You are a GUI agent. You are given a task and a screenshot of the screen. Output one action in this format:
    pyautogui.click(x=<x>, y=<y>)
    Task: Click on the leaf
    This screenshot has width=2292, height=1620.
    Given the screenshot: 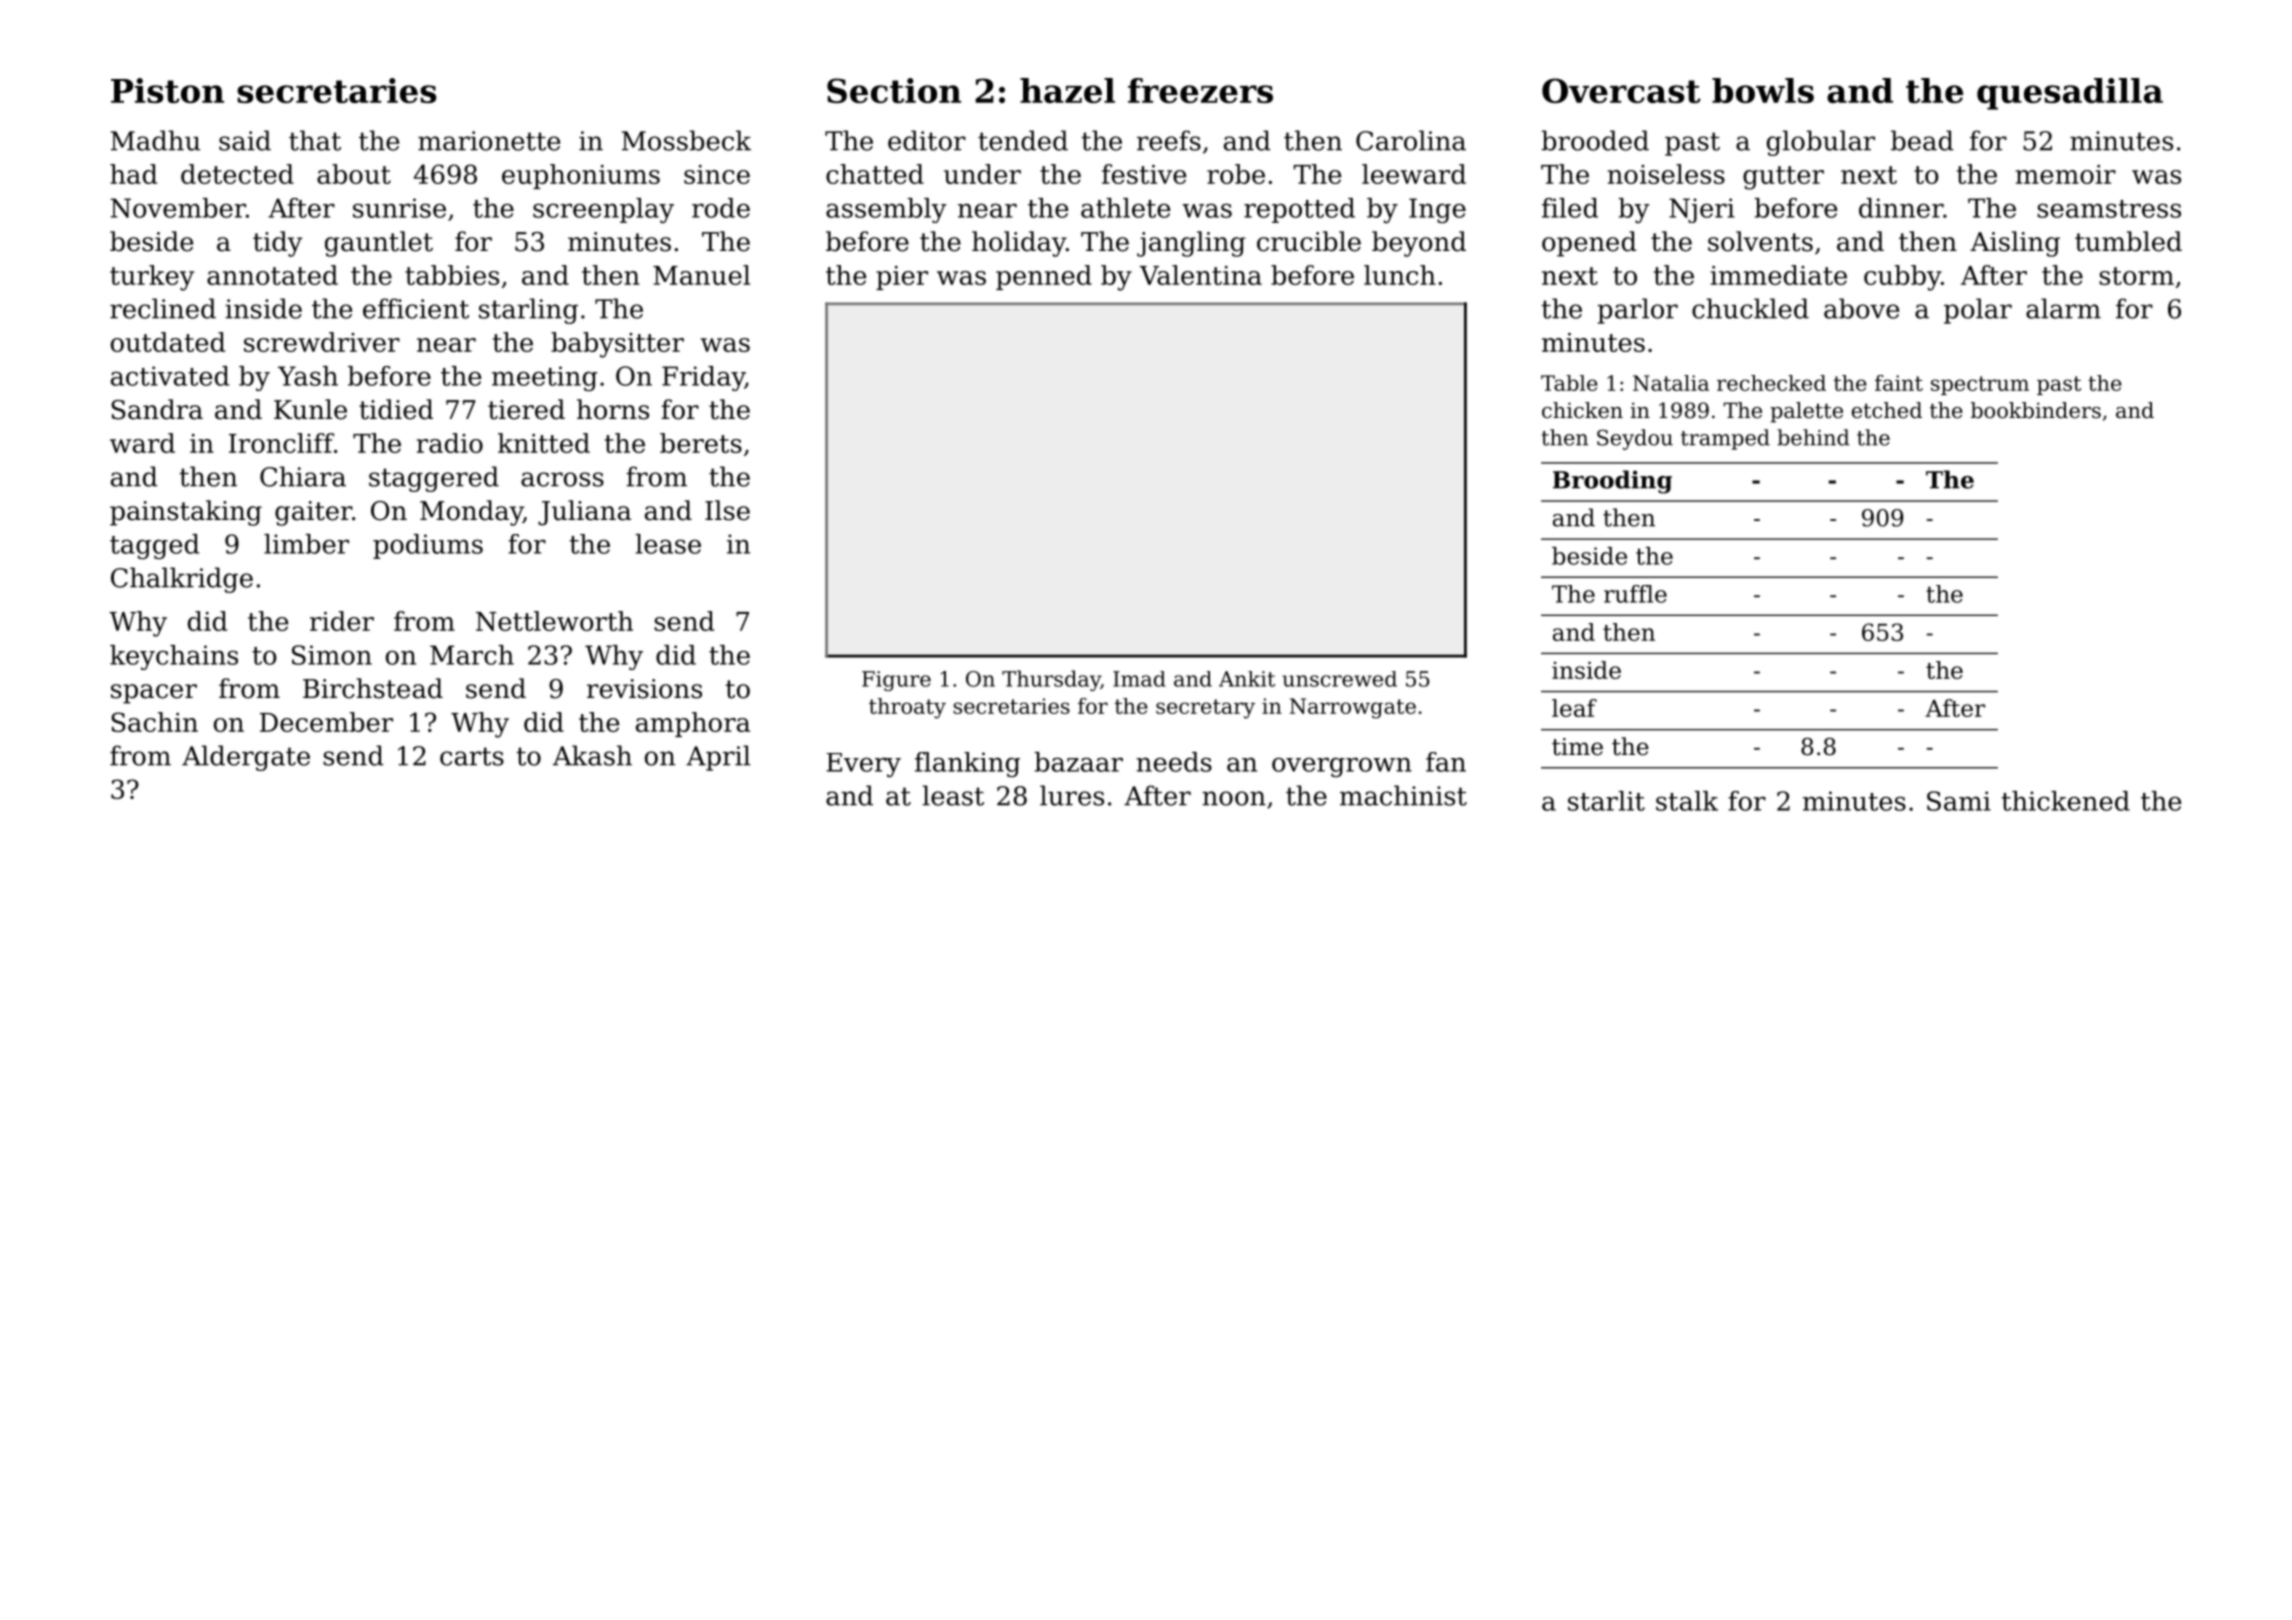 What is the action you would take?
    pyautogui.click(x=1574, y=708)
